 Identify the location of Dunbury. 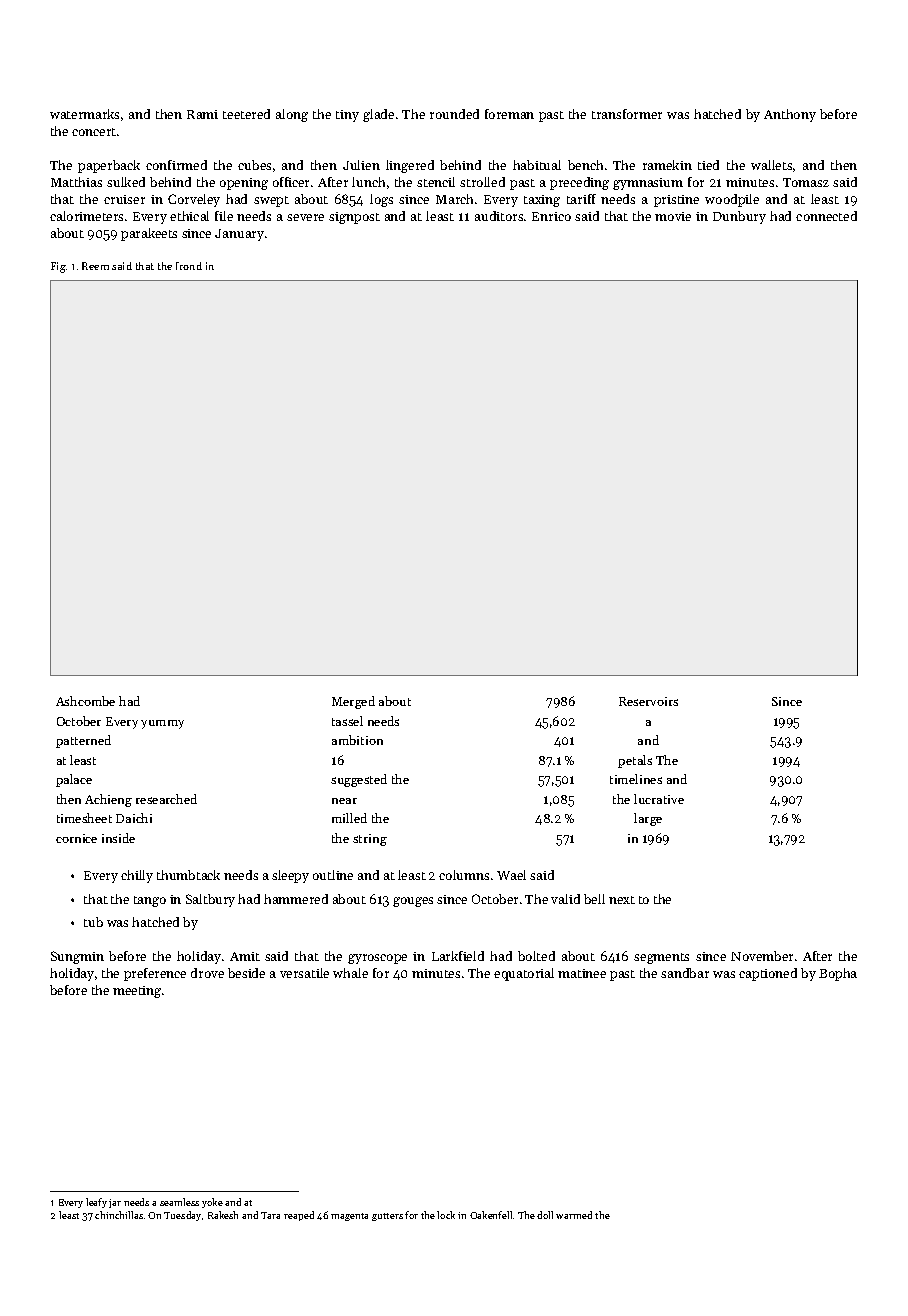
(739, 217).
